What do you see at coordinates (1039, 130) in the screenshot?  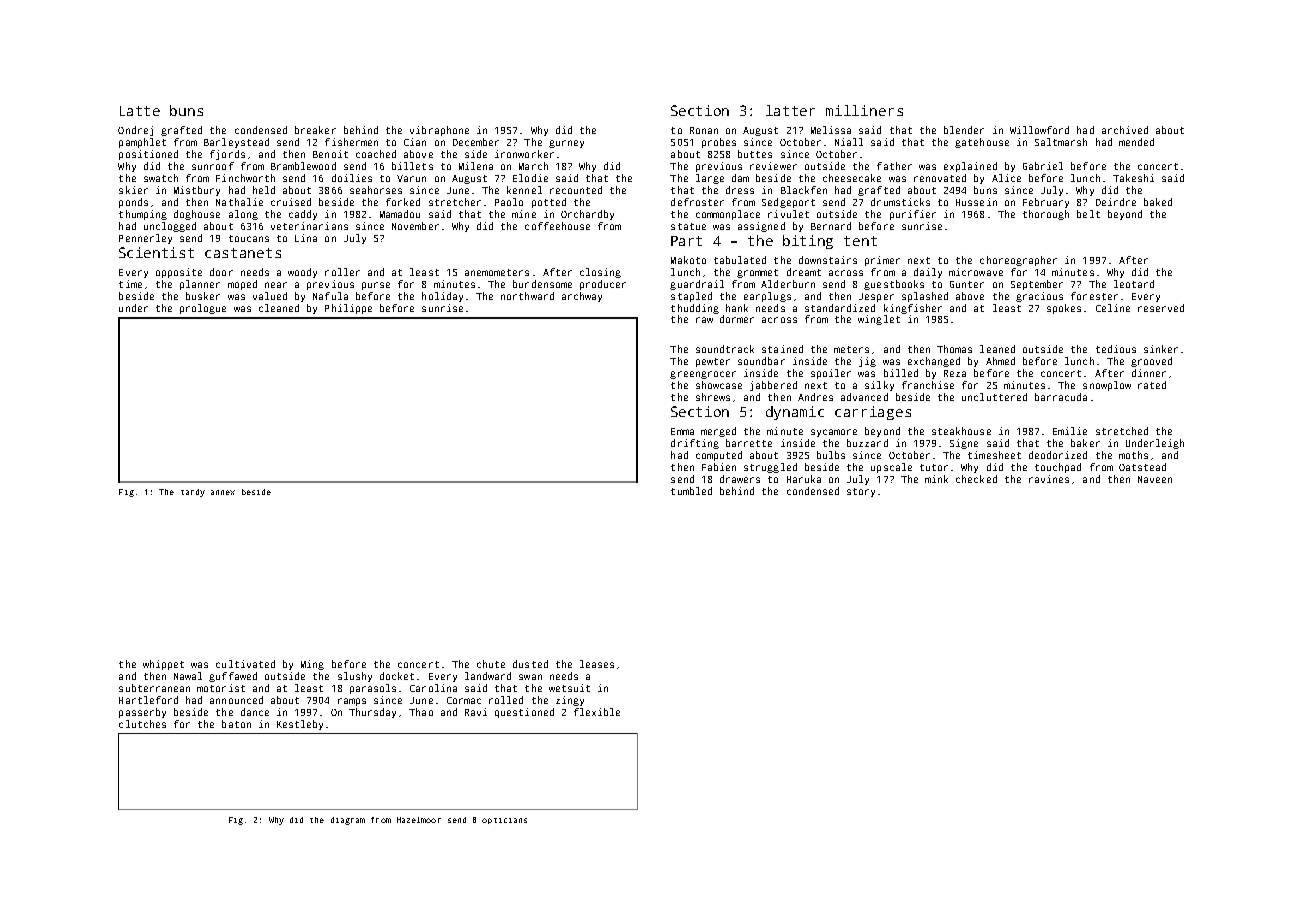 I see `Willowford` at bounding box center [1039, 130].
